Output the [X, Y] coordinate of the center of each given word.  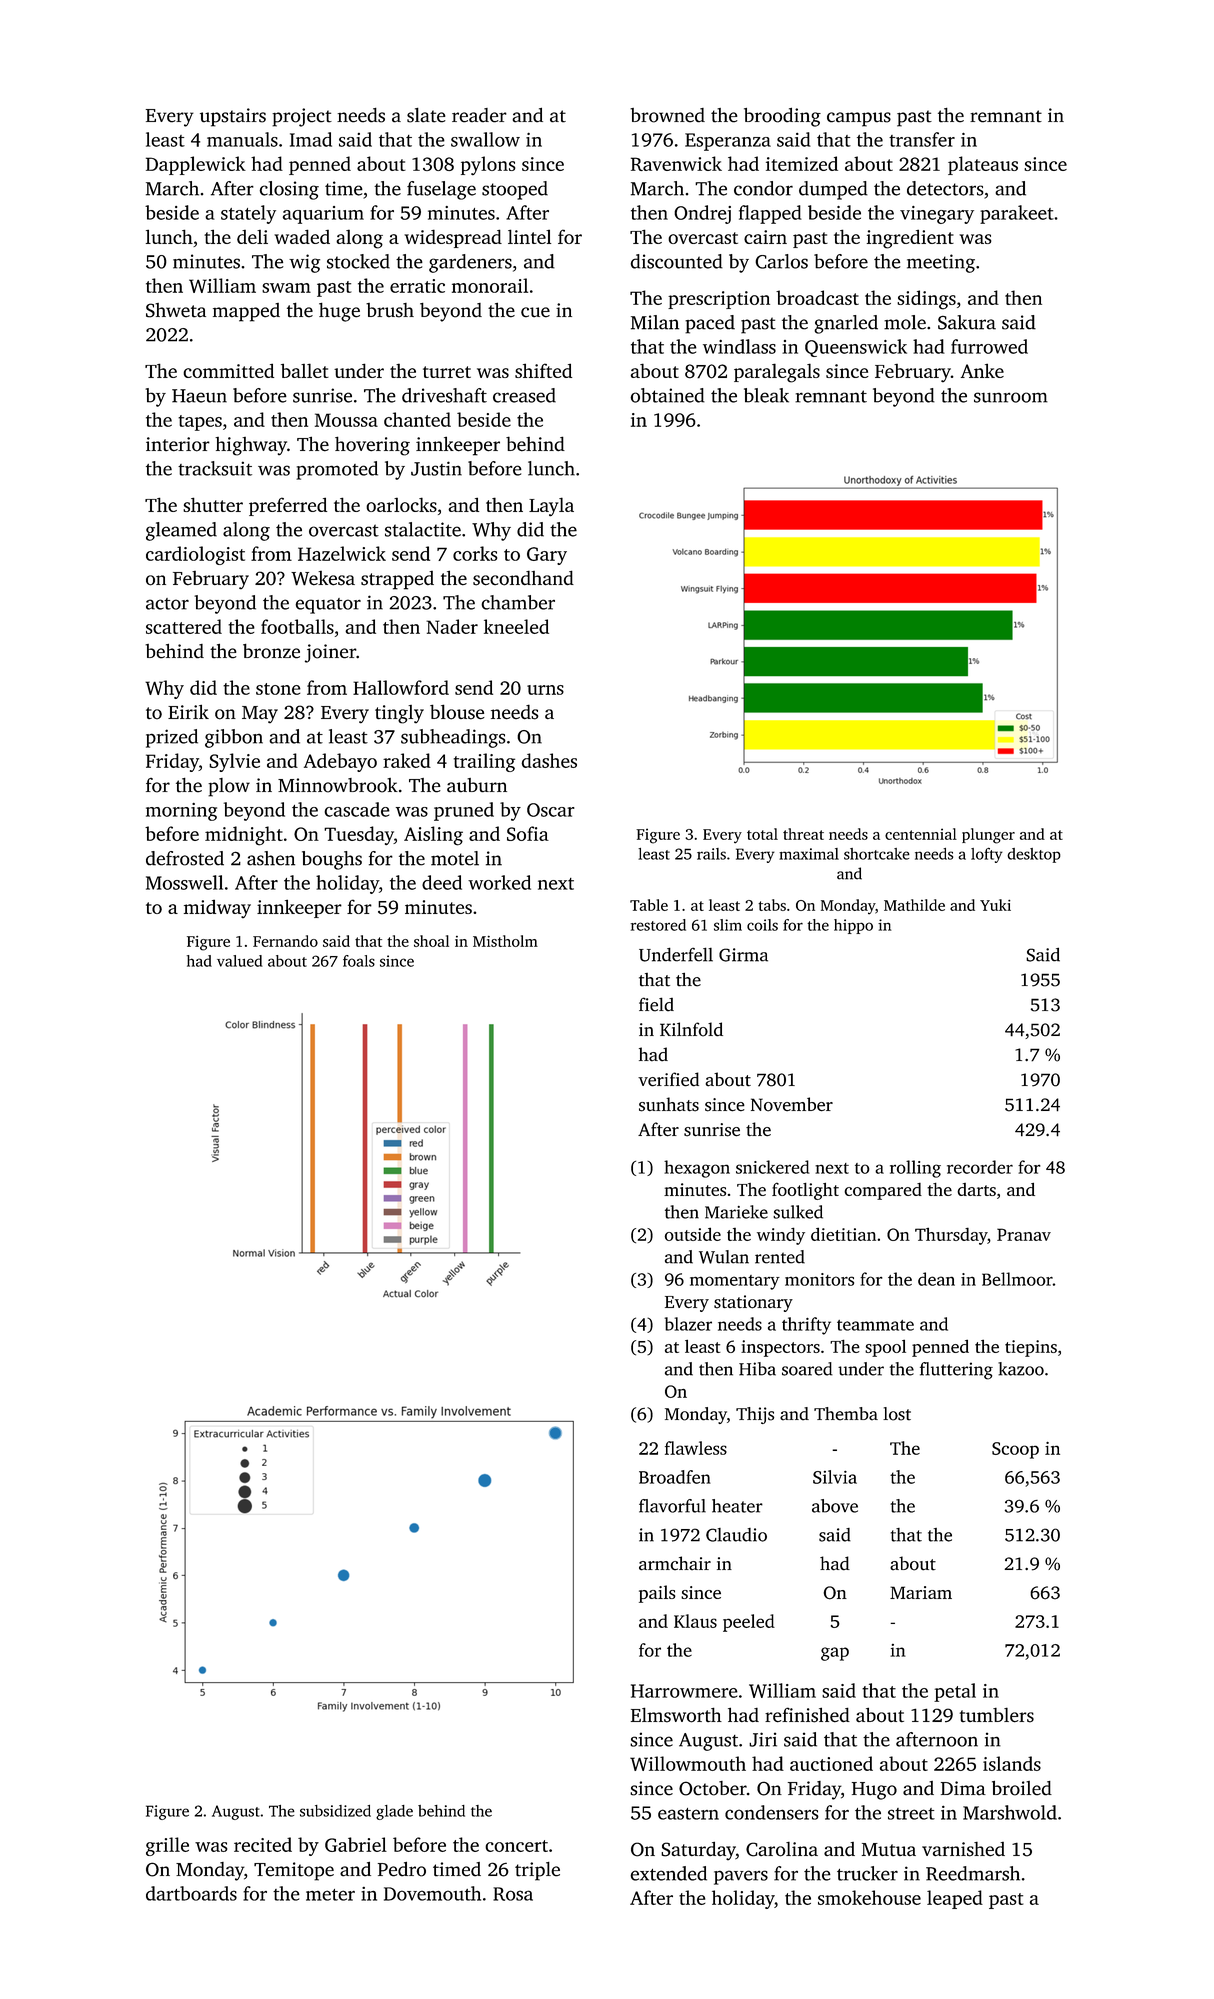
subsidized [335, 1811]
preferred [288, 506]
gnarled [846, 324]
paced [710, 324]
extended [669, 1873]
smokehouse [869, 1897]
